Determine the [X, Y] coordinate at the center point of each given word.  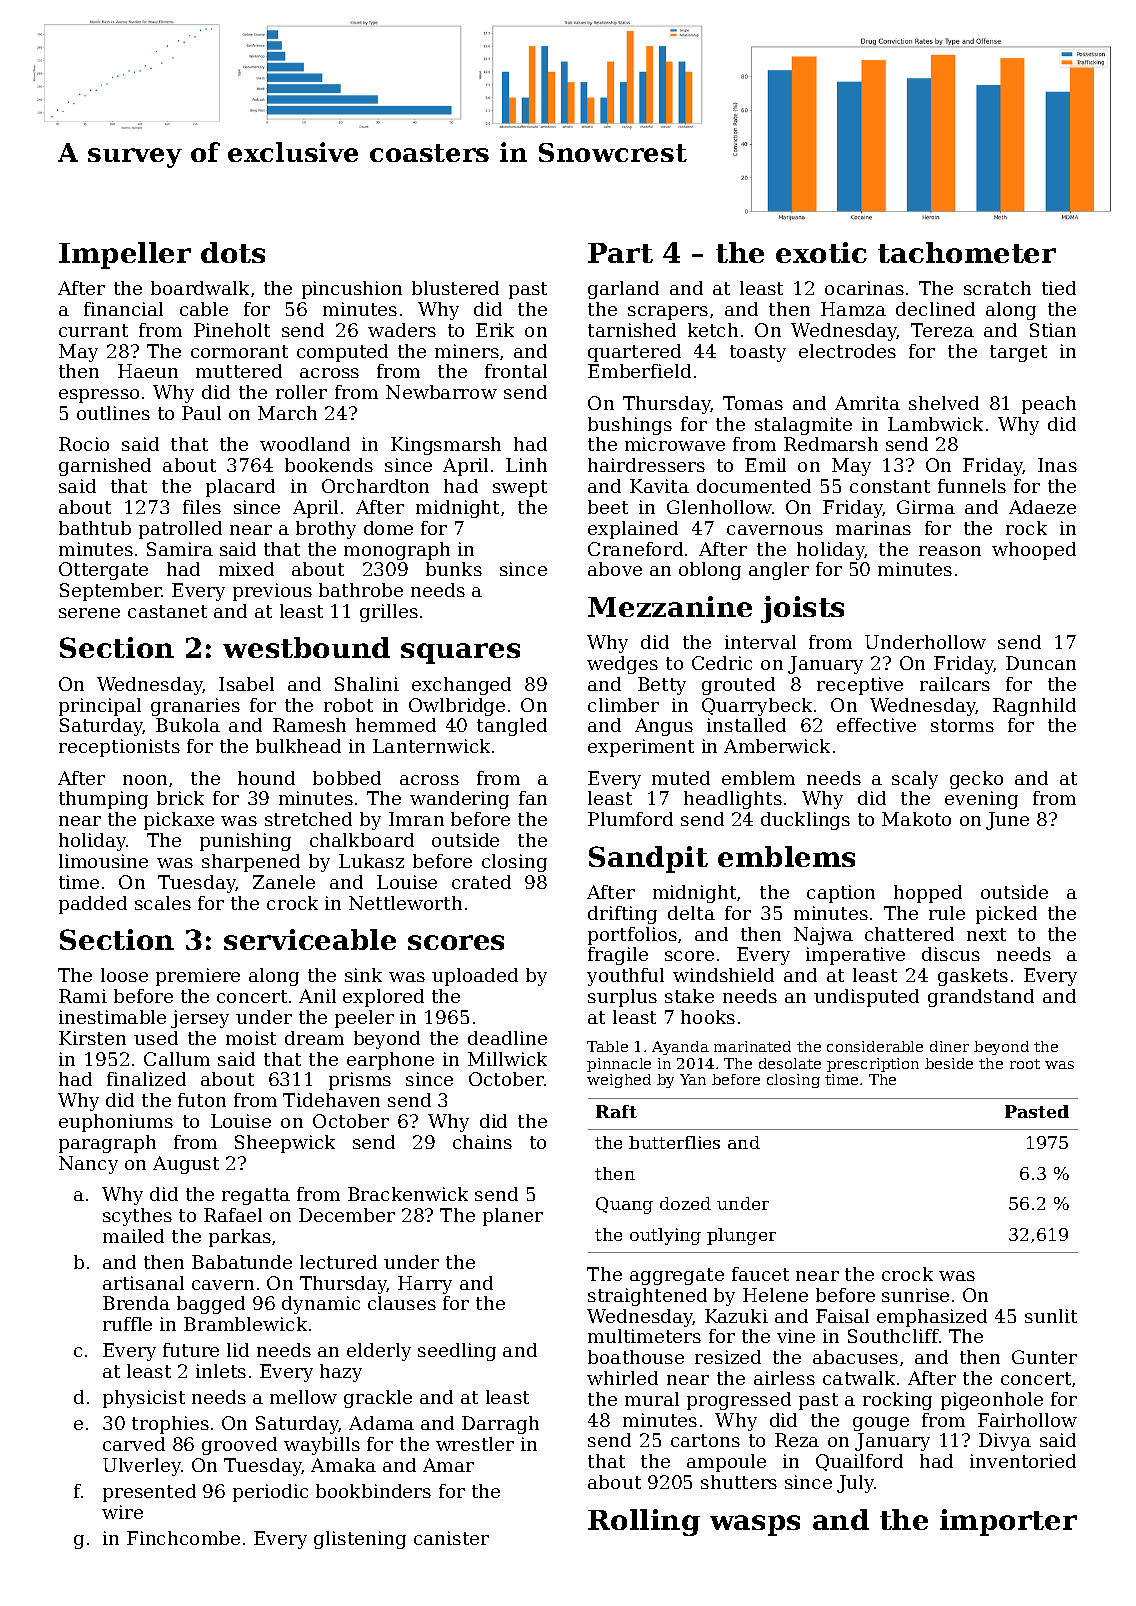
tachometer [967, 252]
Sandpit [648, 859]
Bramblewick [245, 1324]
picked [1006, 915]
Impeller [125, 255]
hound [266, 778]
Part [620, 253]
